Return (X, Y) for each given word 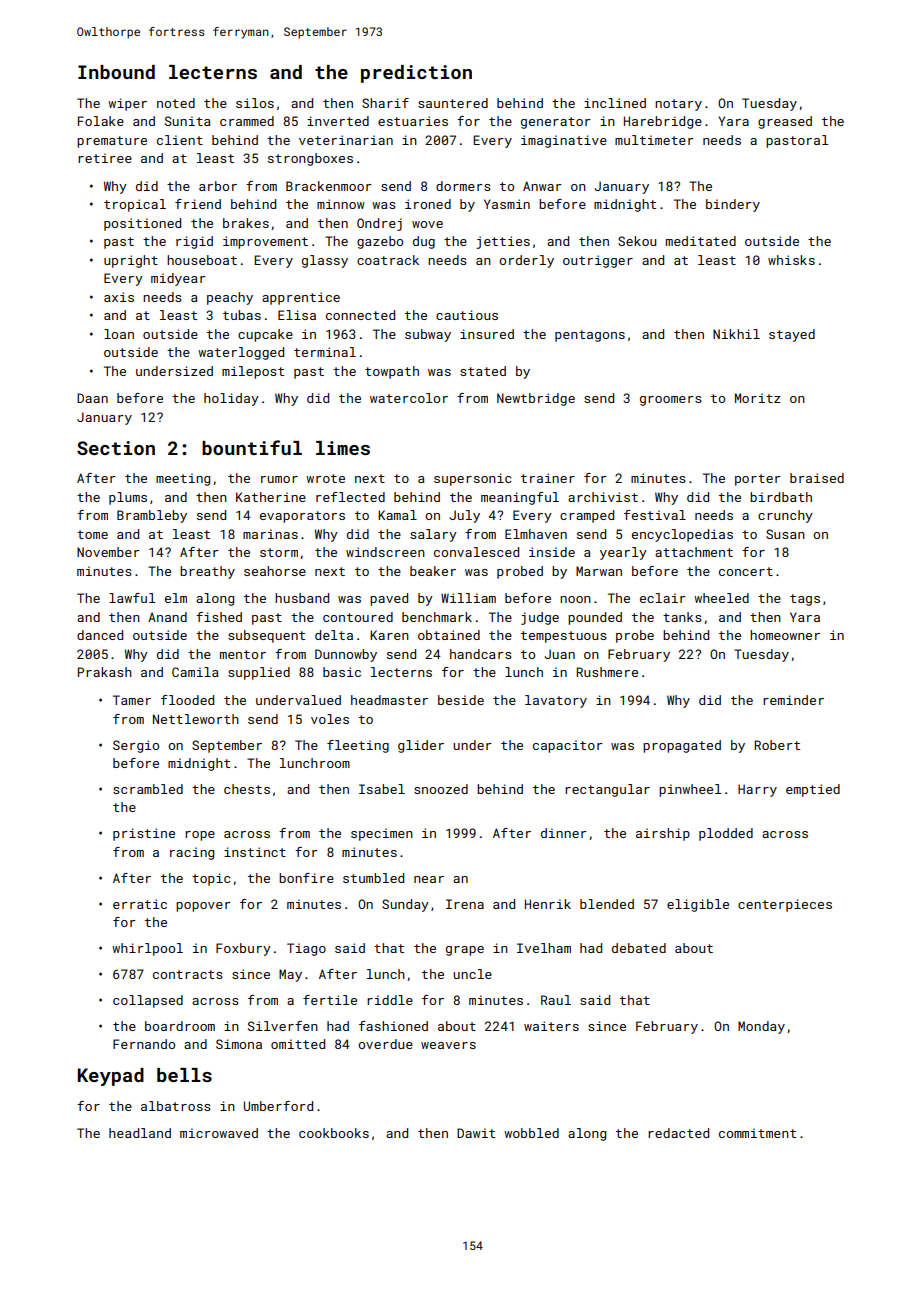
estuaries (413, 121)
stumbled (373, 878)
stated (483, 371)
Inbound (116, 72)
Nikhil (736, 334)
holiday (231, 399)
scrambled (148, 789)
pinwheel (690, 790)
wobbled (531, 1133)
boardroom (180, 1026)
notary (678, 105)
